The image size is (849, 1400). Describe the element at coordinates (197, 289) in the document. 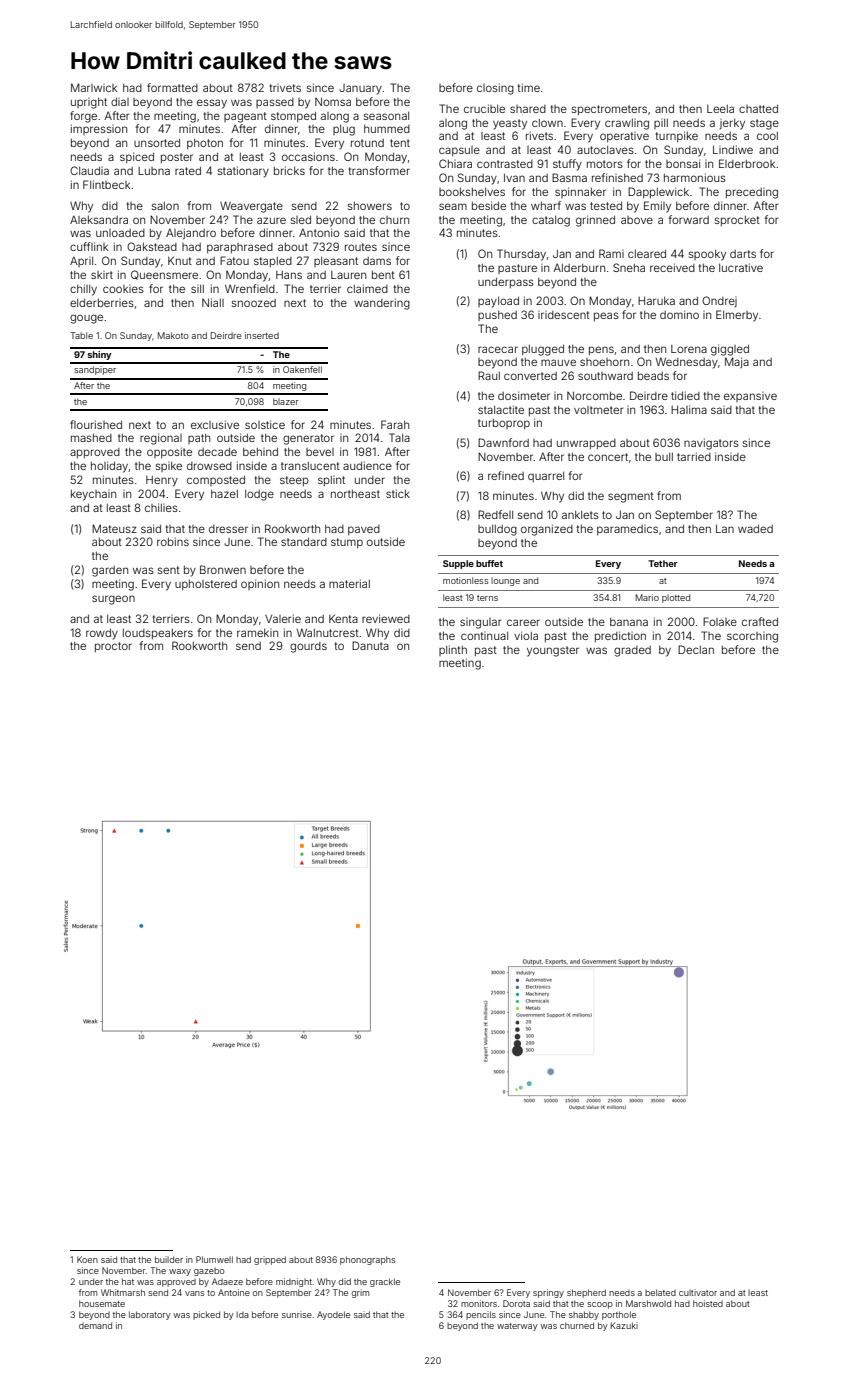

I see `sill` at that location.
